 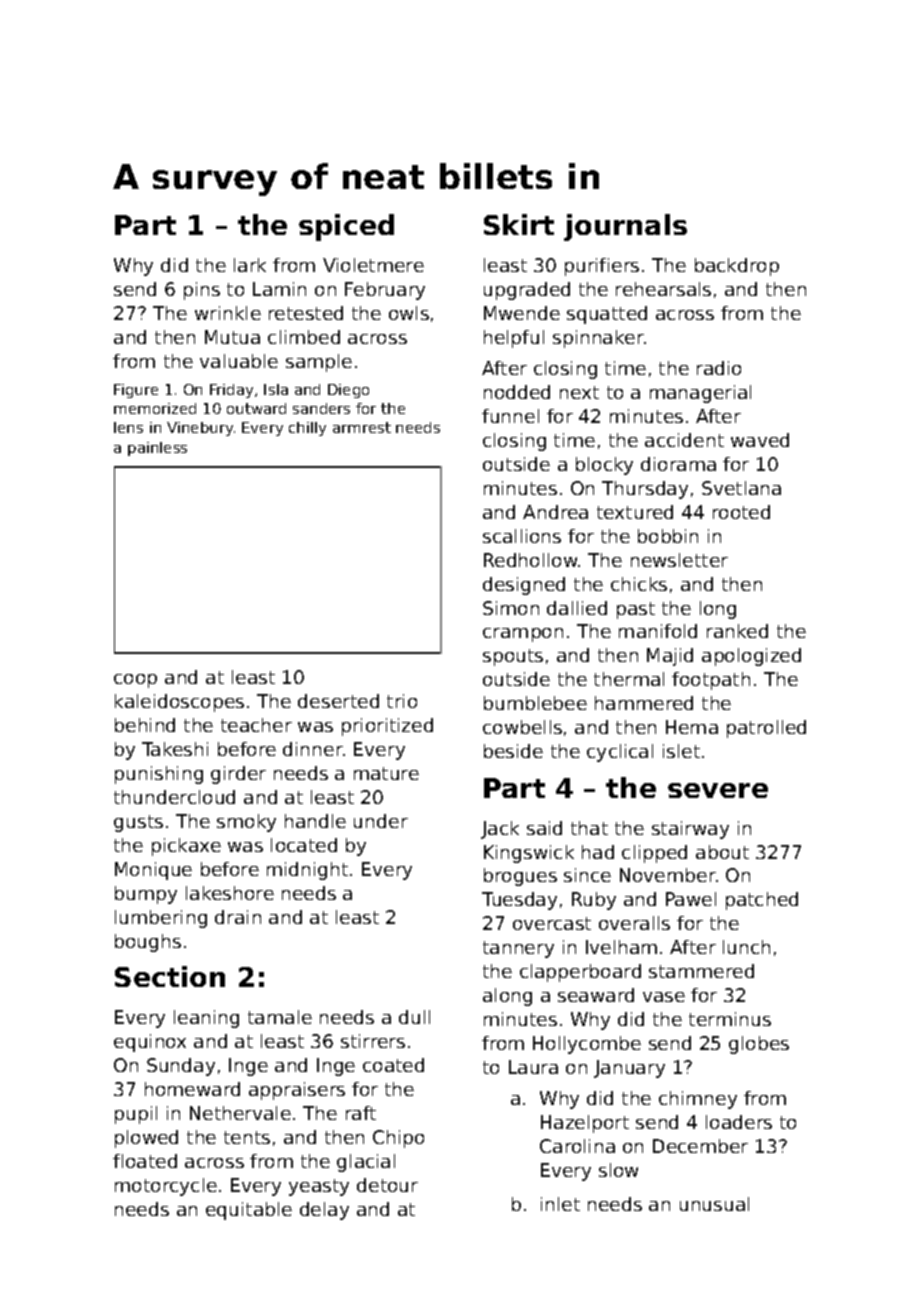 What do you see at coordinates (737, 267) in the document?
I see `backdrop` at bounding box center [737, 267].
